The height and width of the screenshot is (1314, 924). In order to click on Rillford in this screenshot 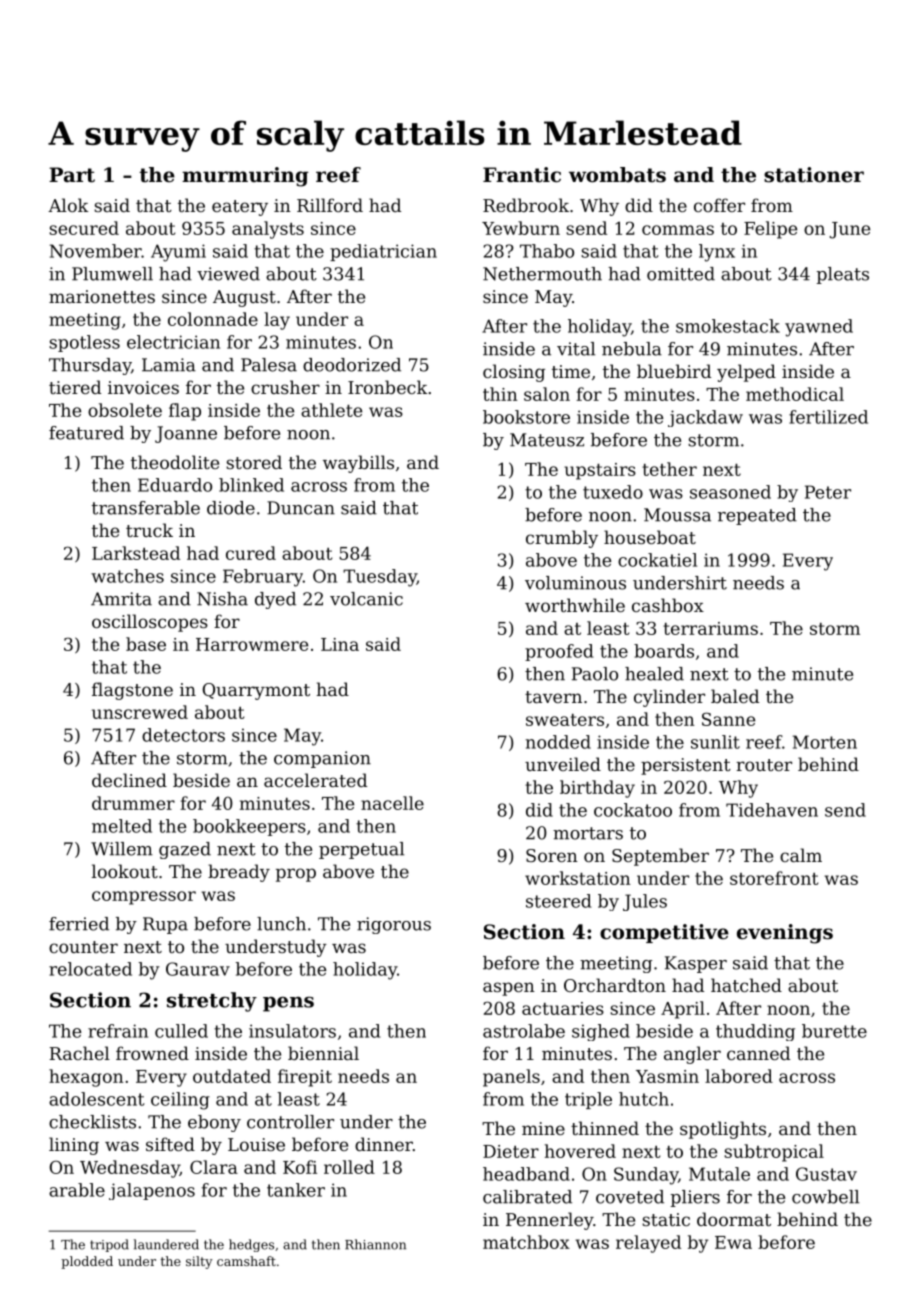, I will do `click(330, 205)`.
